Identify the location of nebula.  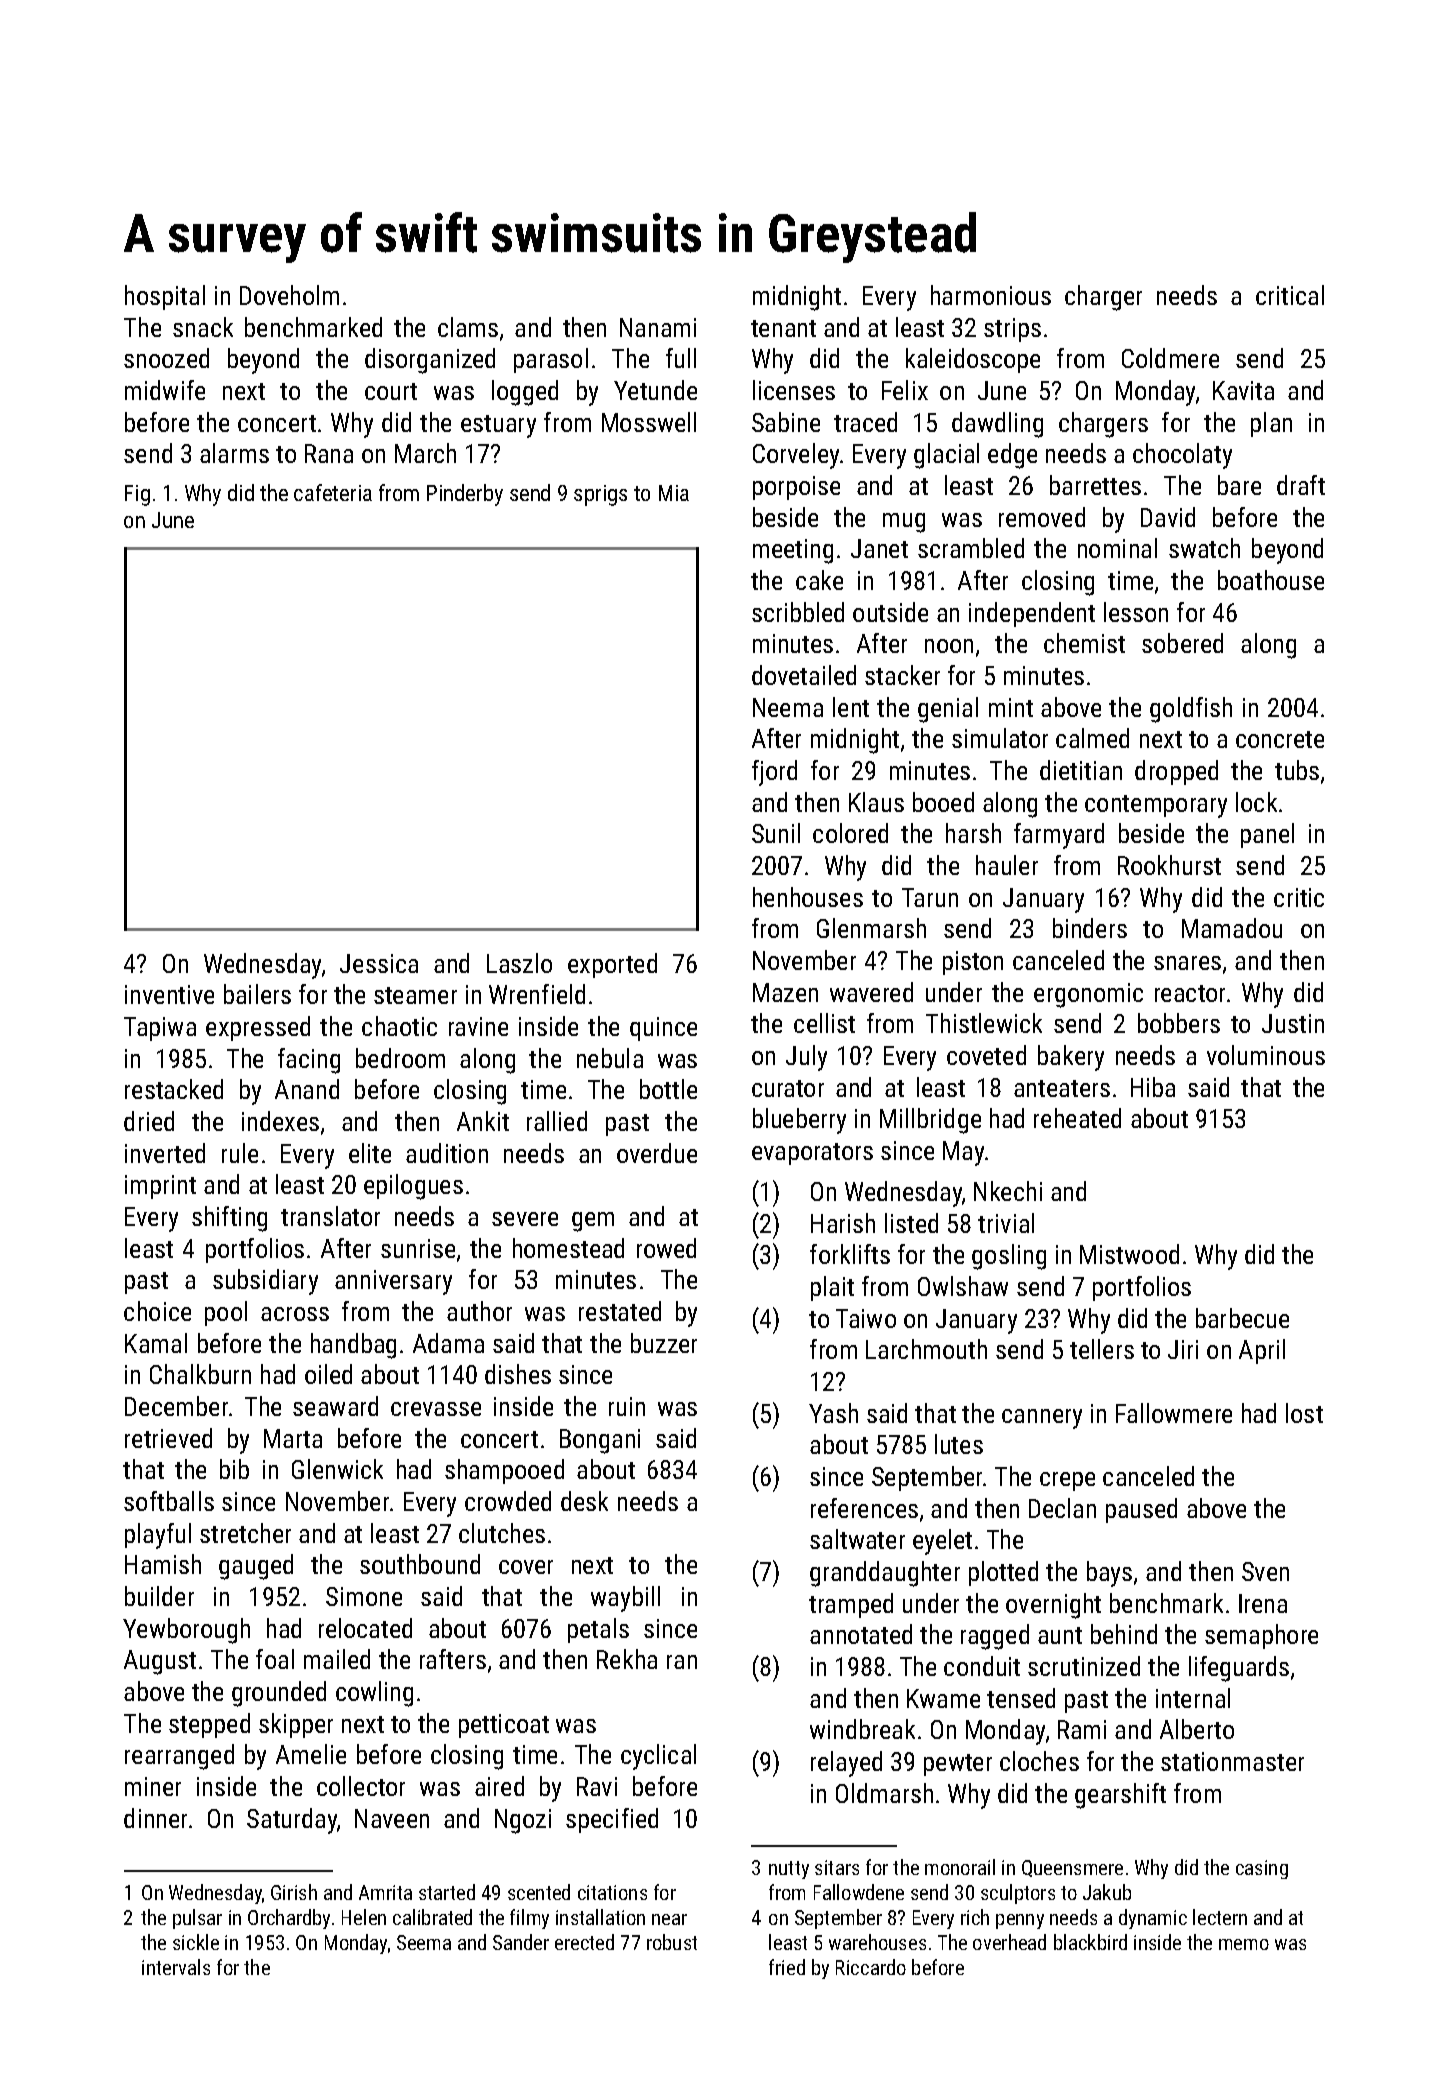
(610, 1058).
